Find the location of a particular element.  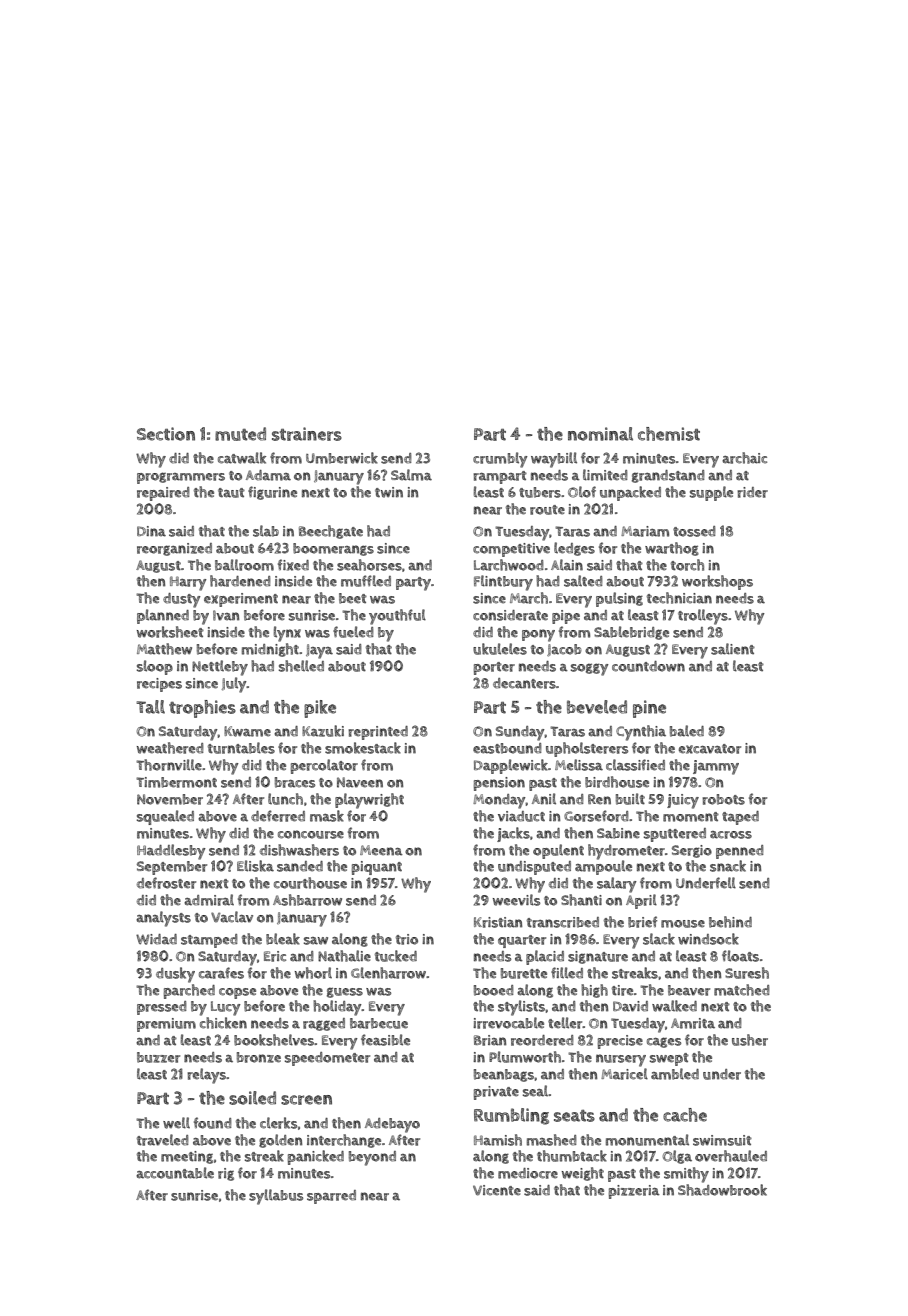

pike is located at coordinates (320, 709).
